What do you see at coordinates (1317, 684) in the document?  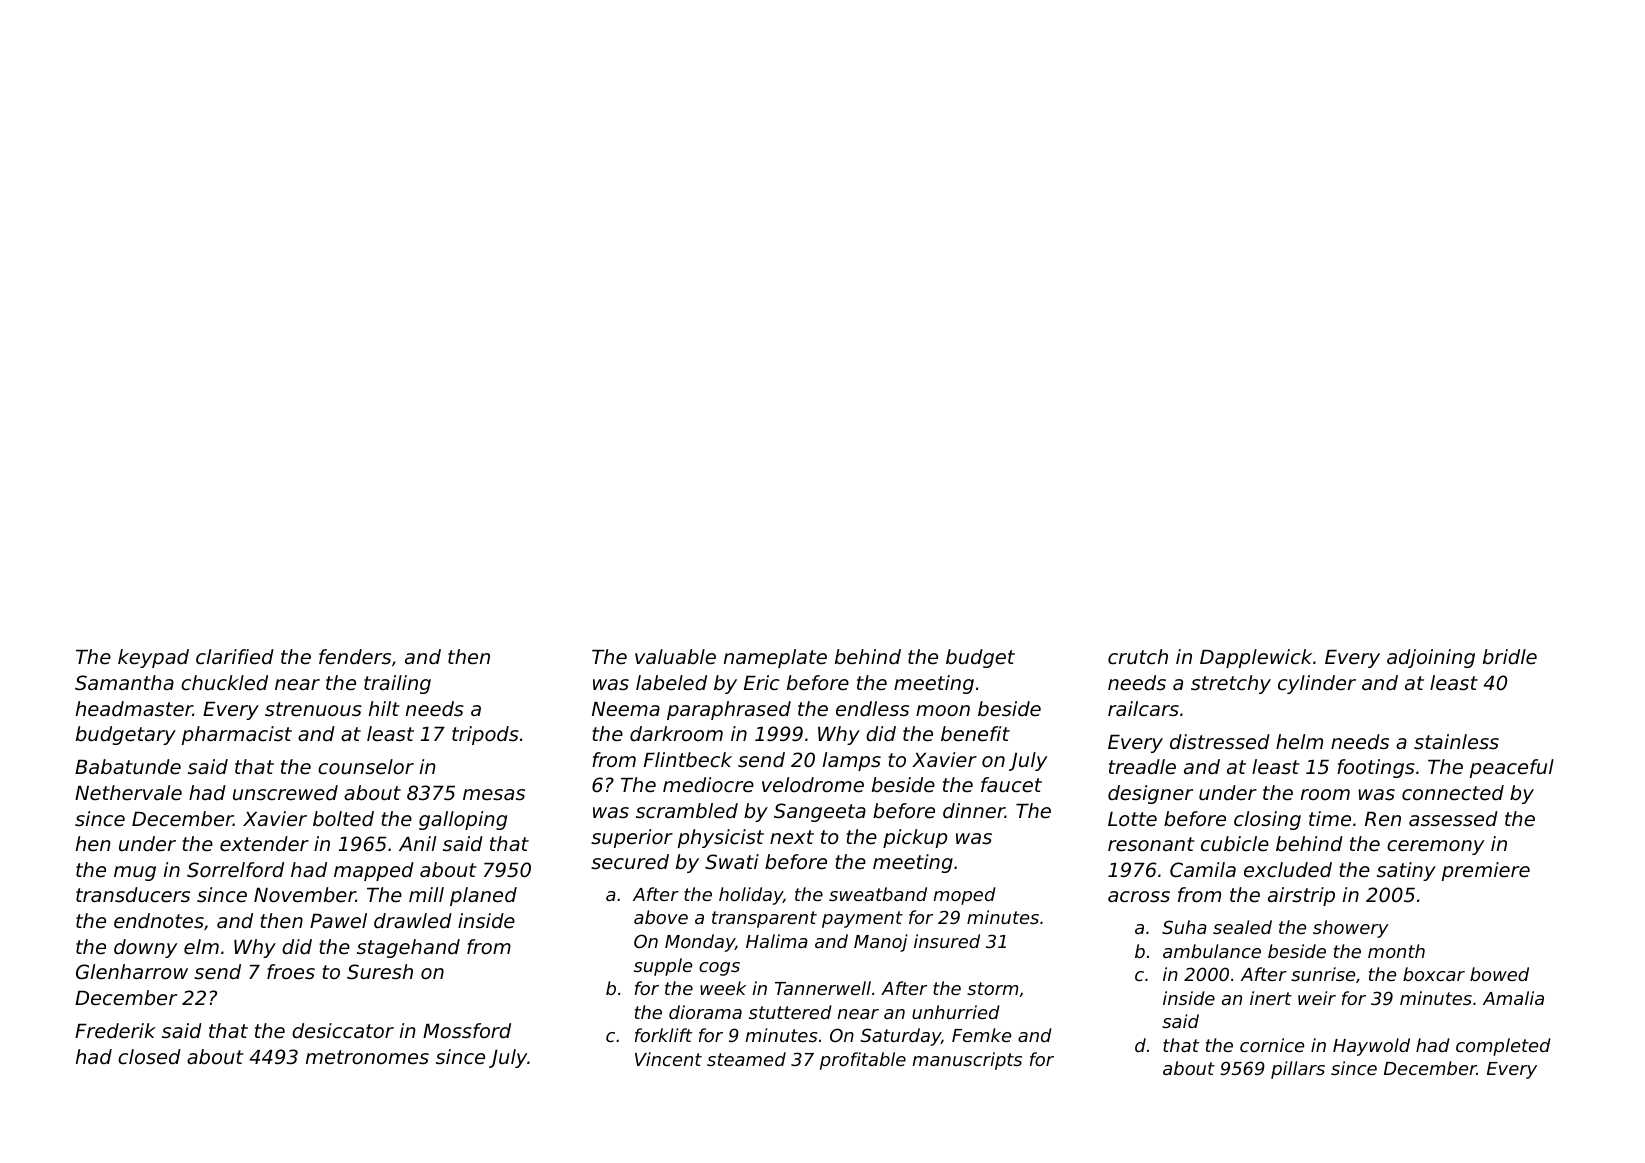 I see `cylinder` at bounding box center [1317, 684].
